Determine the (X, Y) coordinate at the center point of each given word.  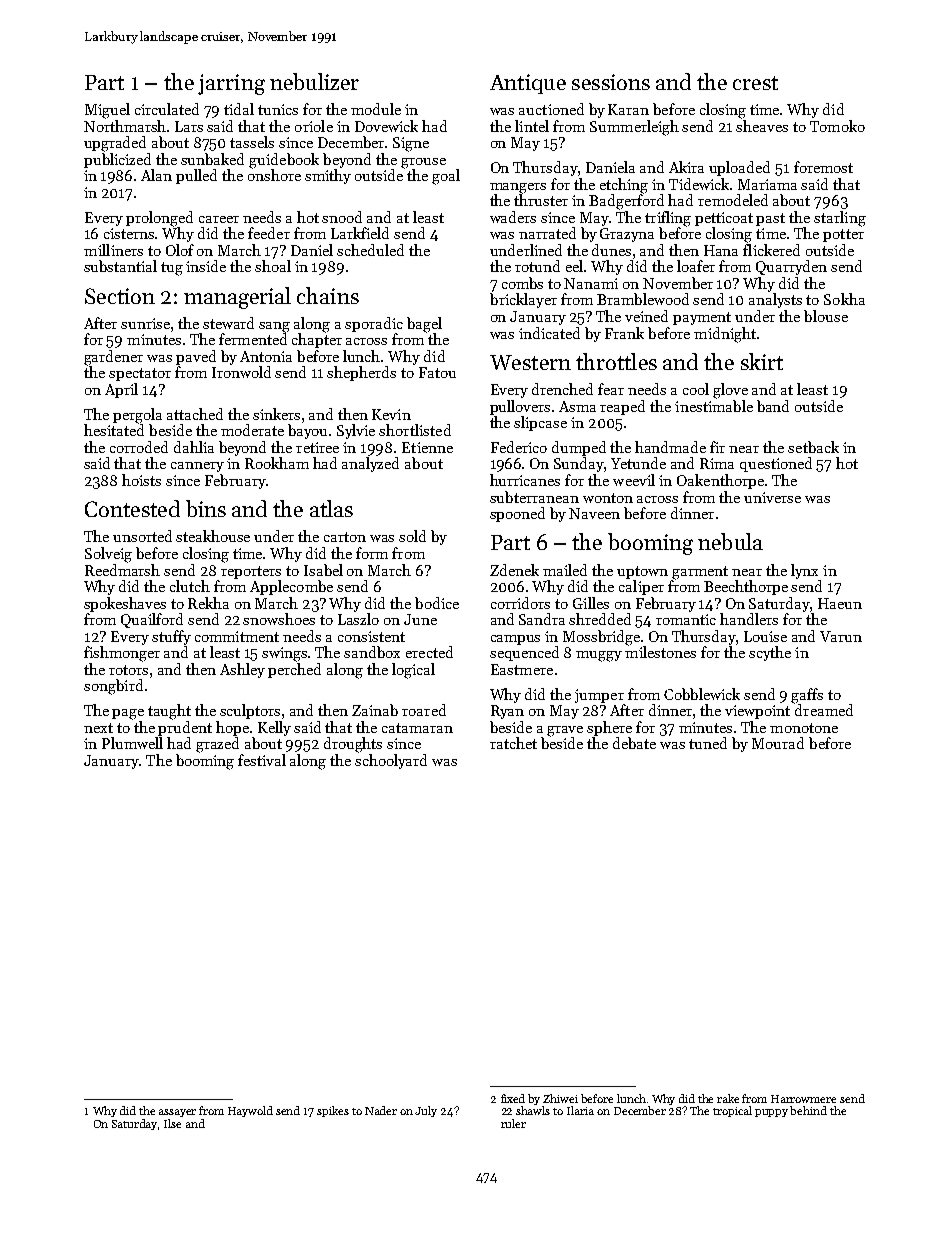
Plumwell (132, 743)
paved (196, 357)
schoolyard (391, 761)
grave (565, 731)
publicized (117, 160)
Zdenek (514, 570)
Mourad (778, 743)
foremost (823, 167)
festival (262, 760)
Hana (721, 250)
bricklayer (523, 300)
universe (772, 497)
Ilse (172, 1123)
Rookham (277, 463)
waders (513, 217)
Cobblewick (702, 694)
